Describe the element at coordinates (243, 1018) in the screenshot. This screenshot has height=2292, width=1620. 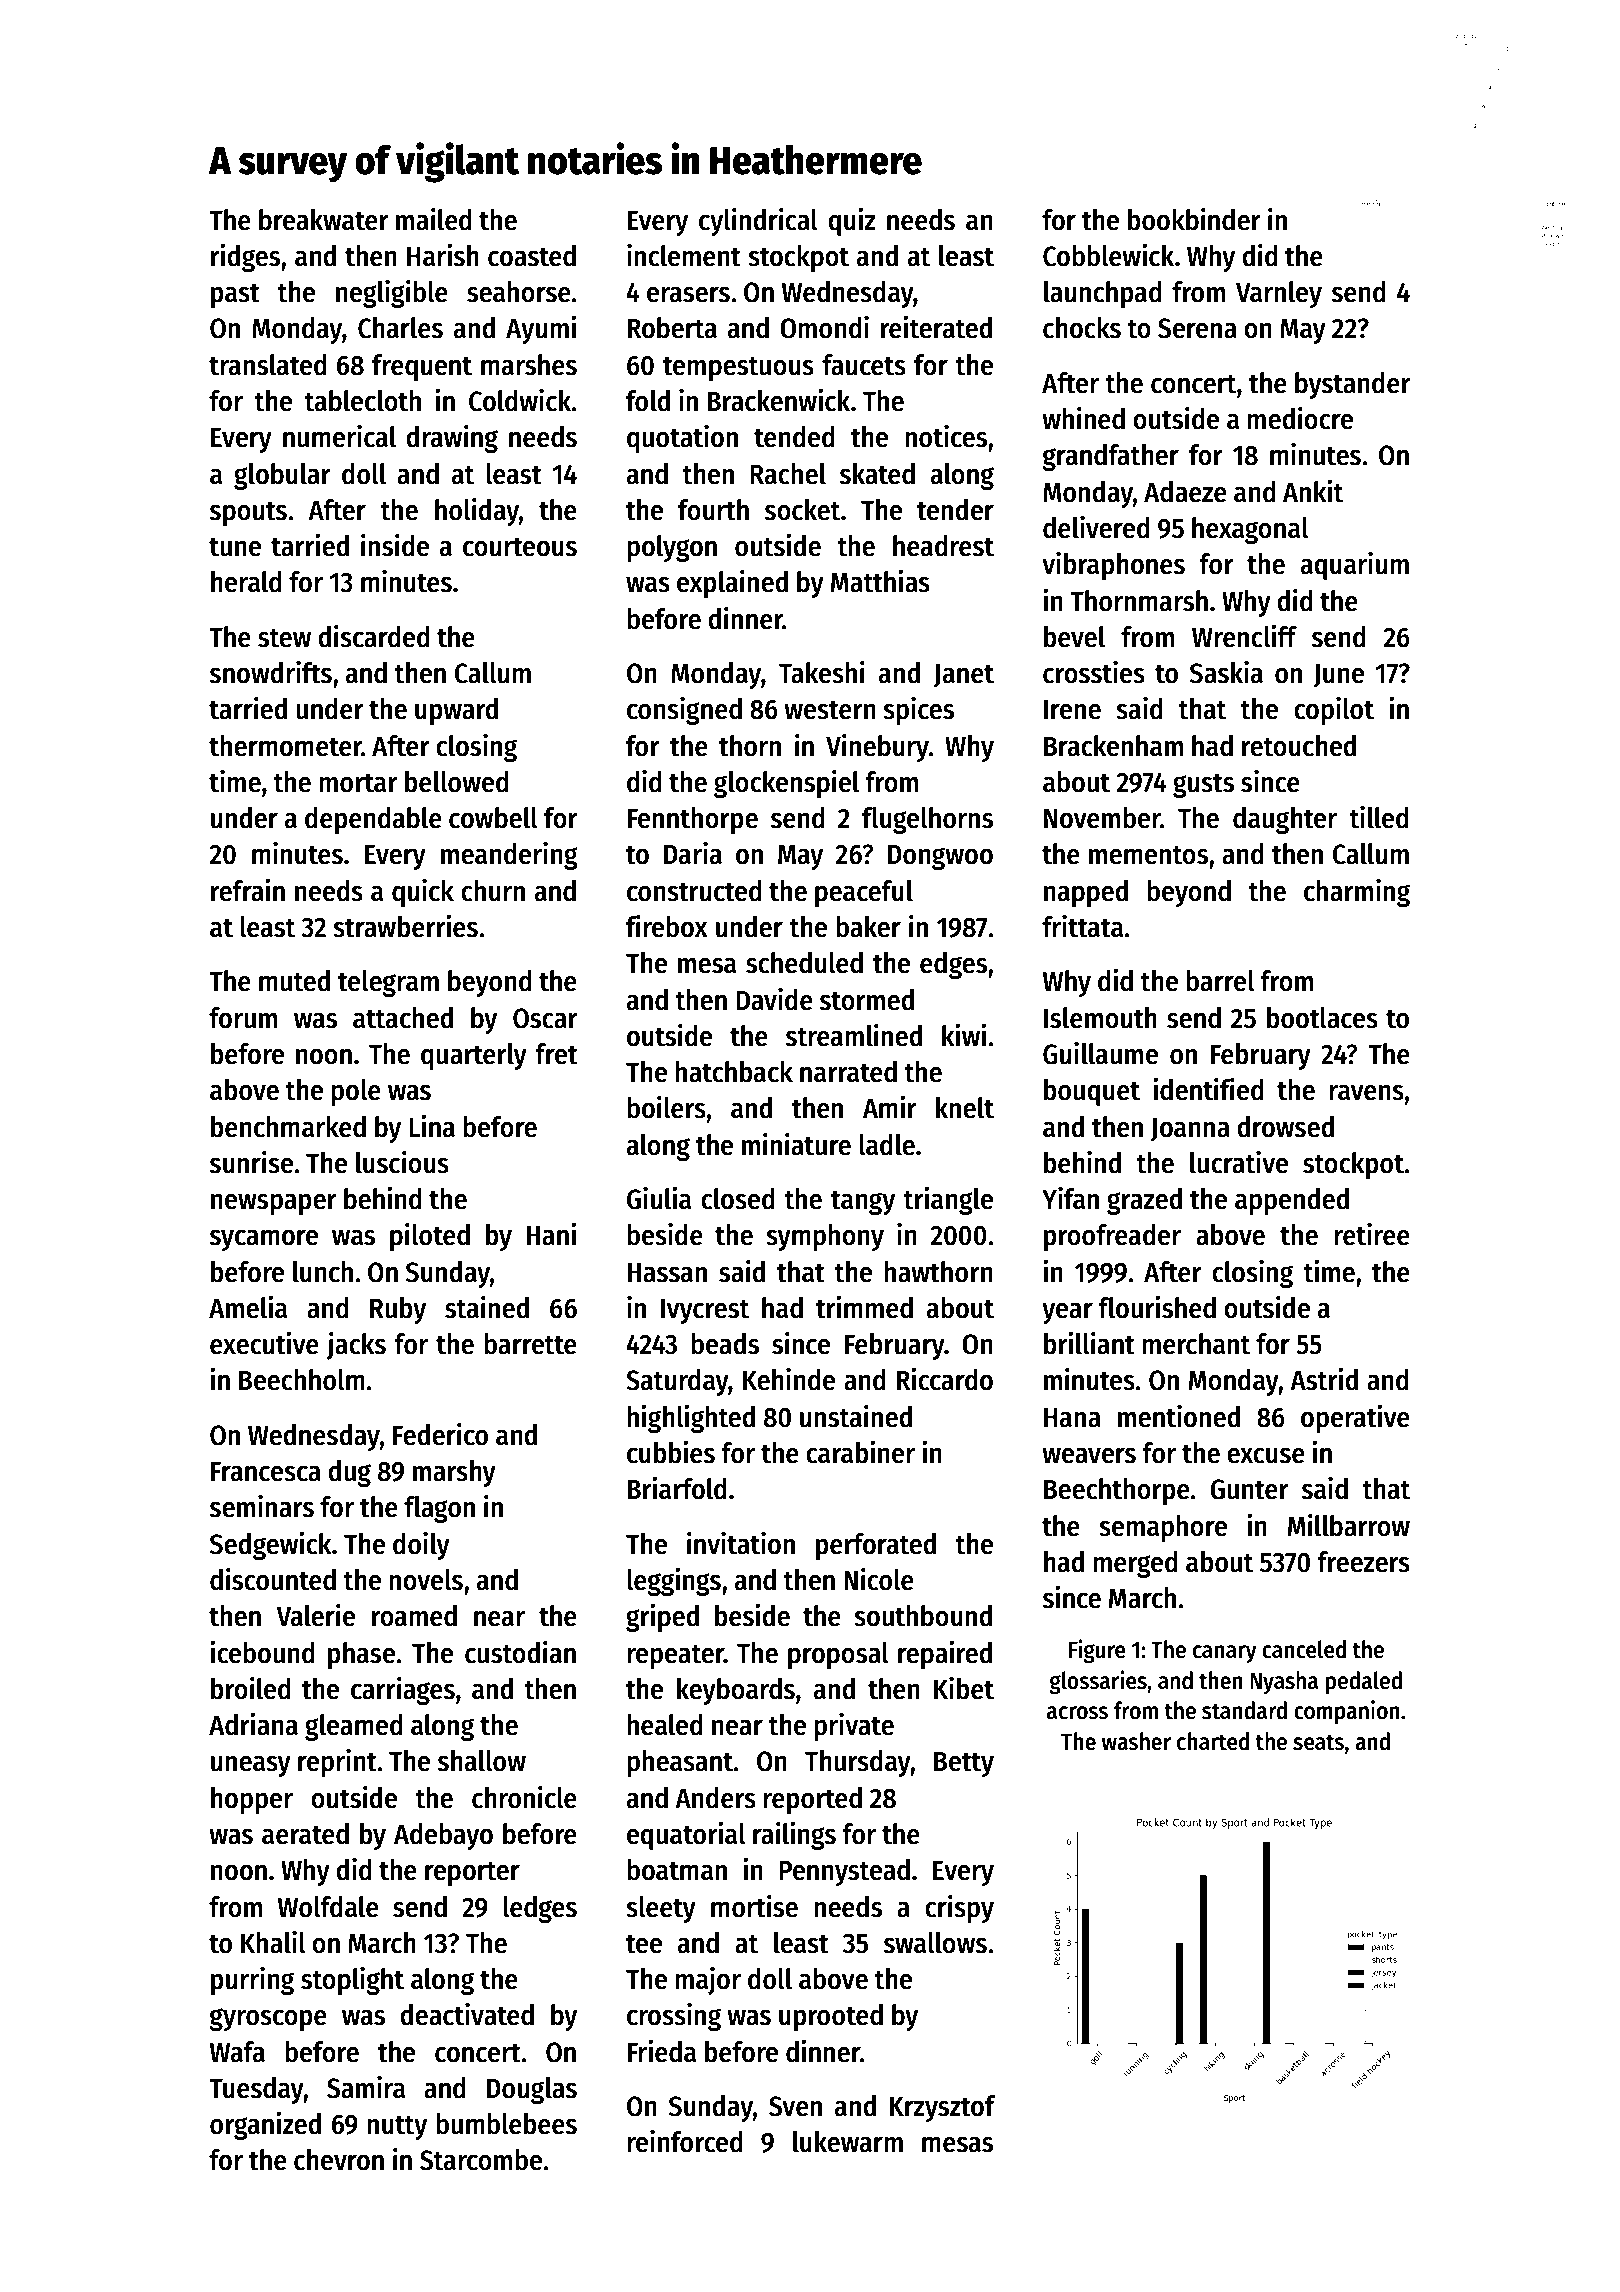
I see `forum` at that location.
